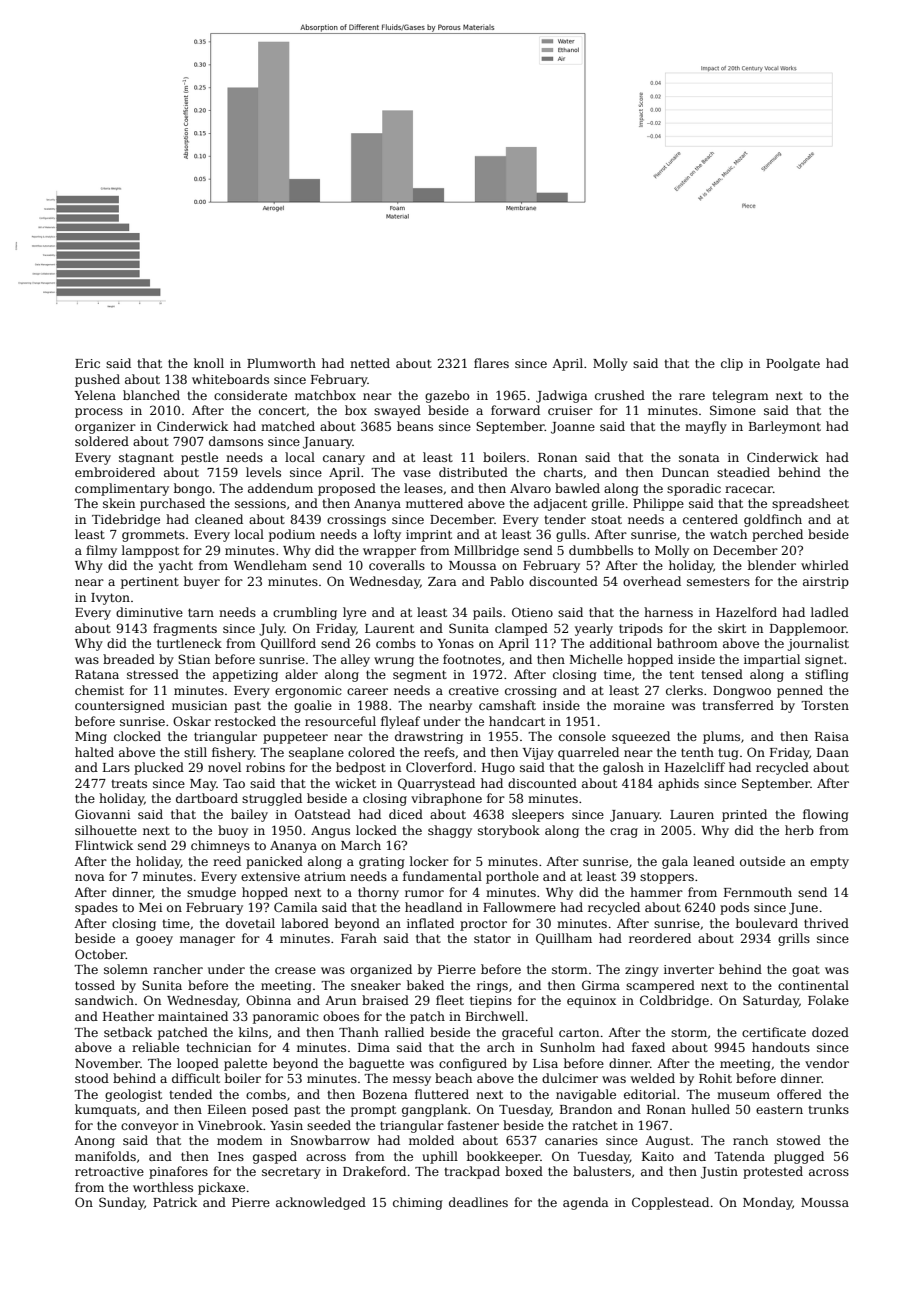 The image size is (924, 1308). What do you see at coordinates (370, 363) in the page?
I see `netted` at bounding box center [370, 363].
